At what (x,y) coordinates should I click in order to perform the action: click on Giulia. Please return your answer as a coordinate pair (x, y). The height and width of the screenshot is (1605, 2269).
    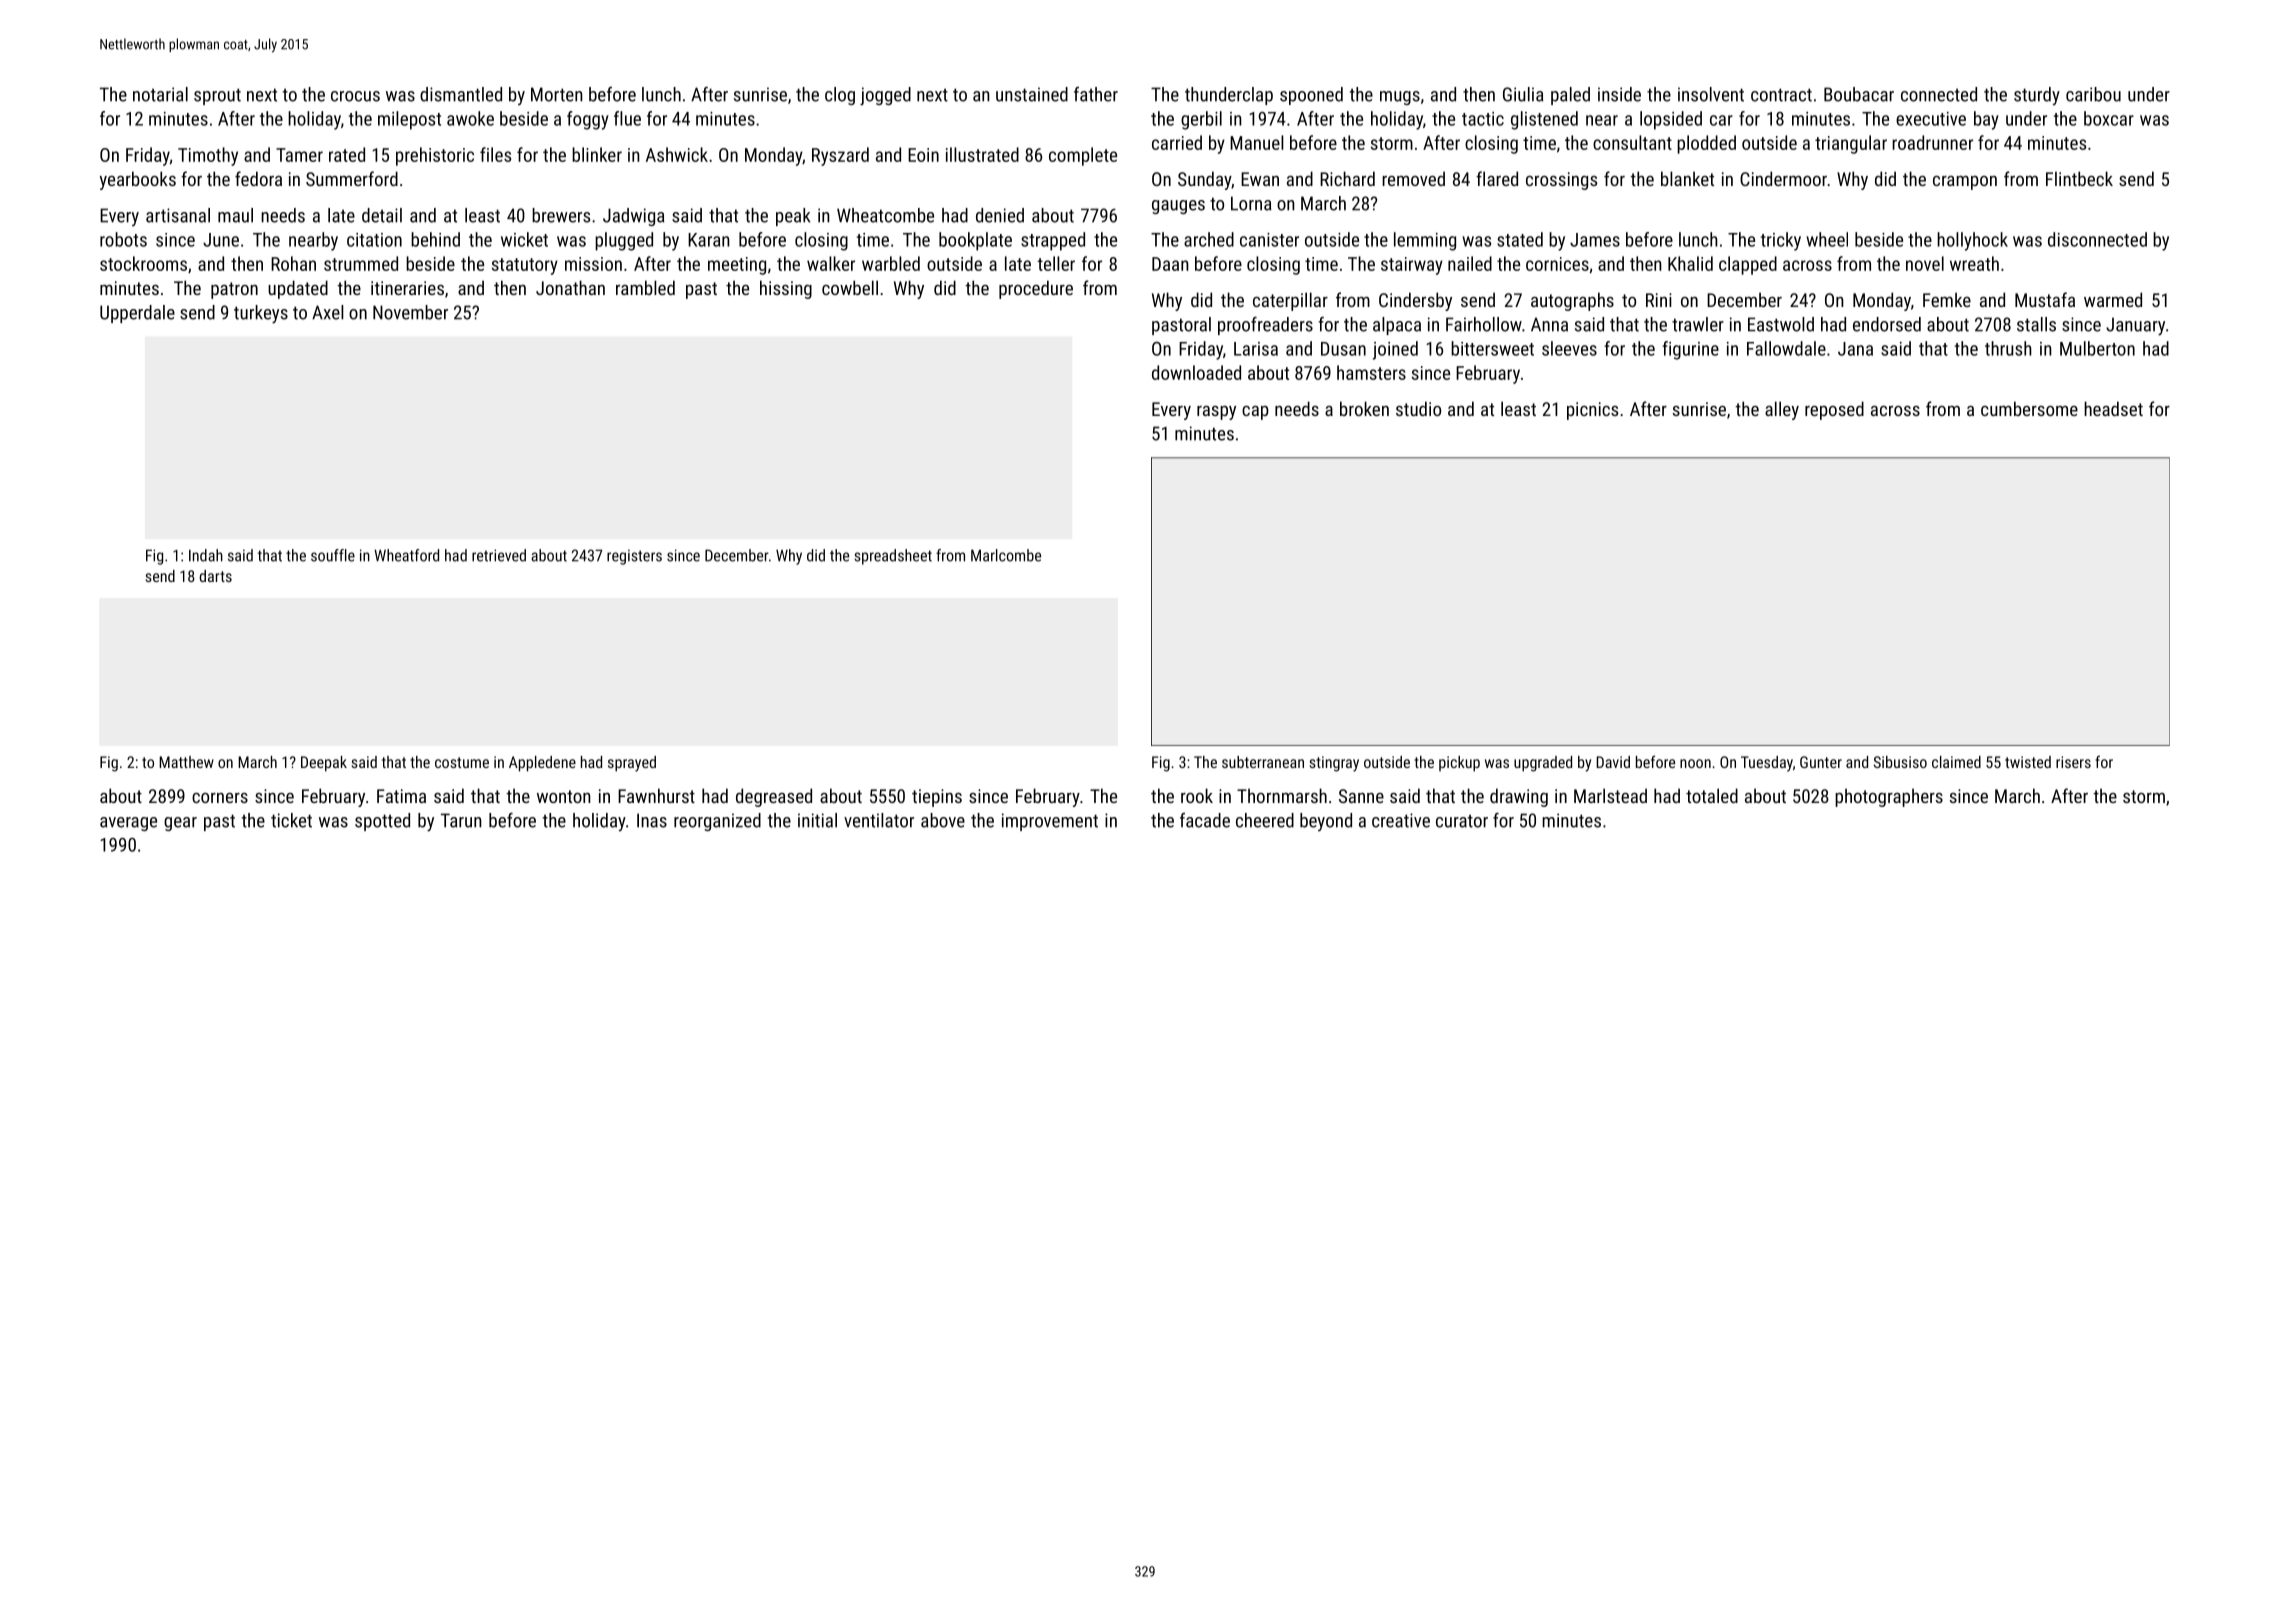
    Looking at the image, I should click on (1523, 94).
